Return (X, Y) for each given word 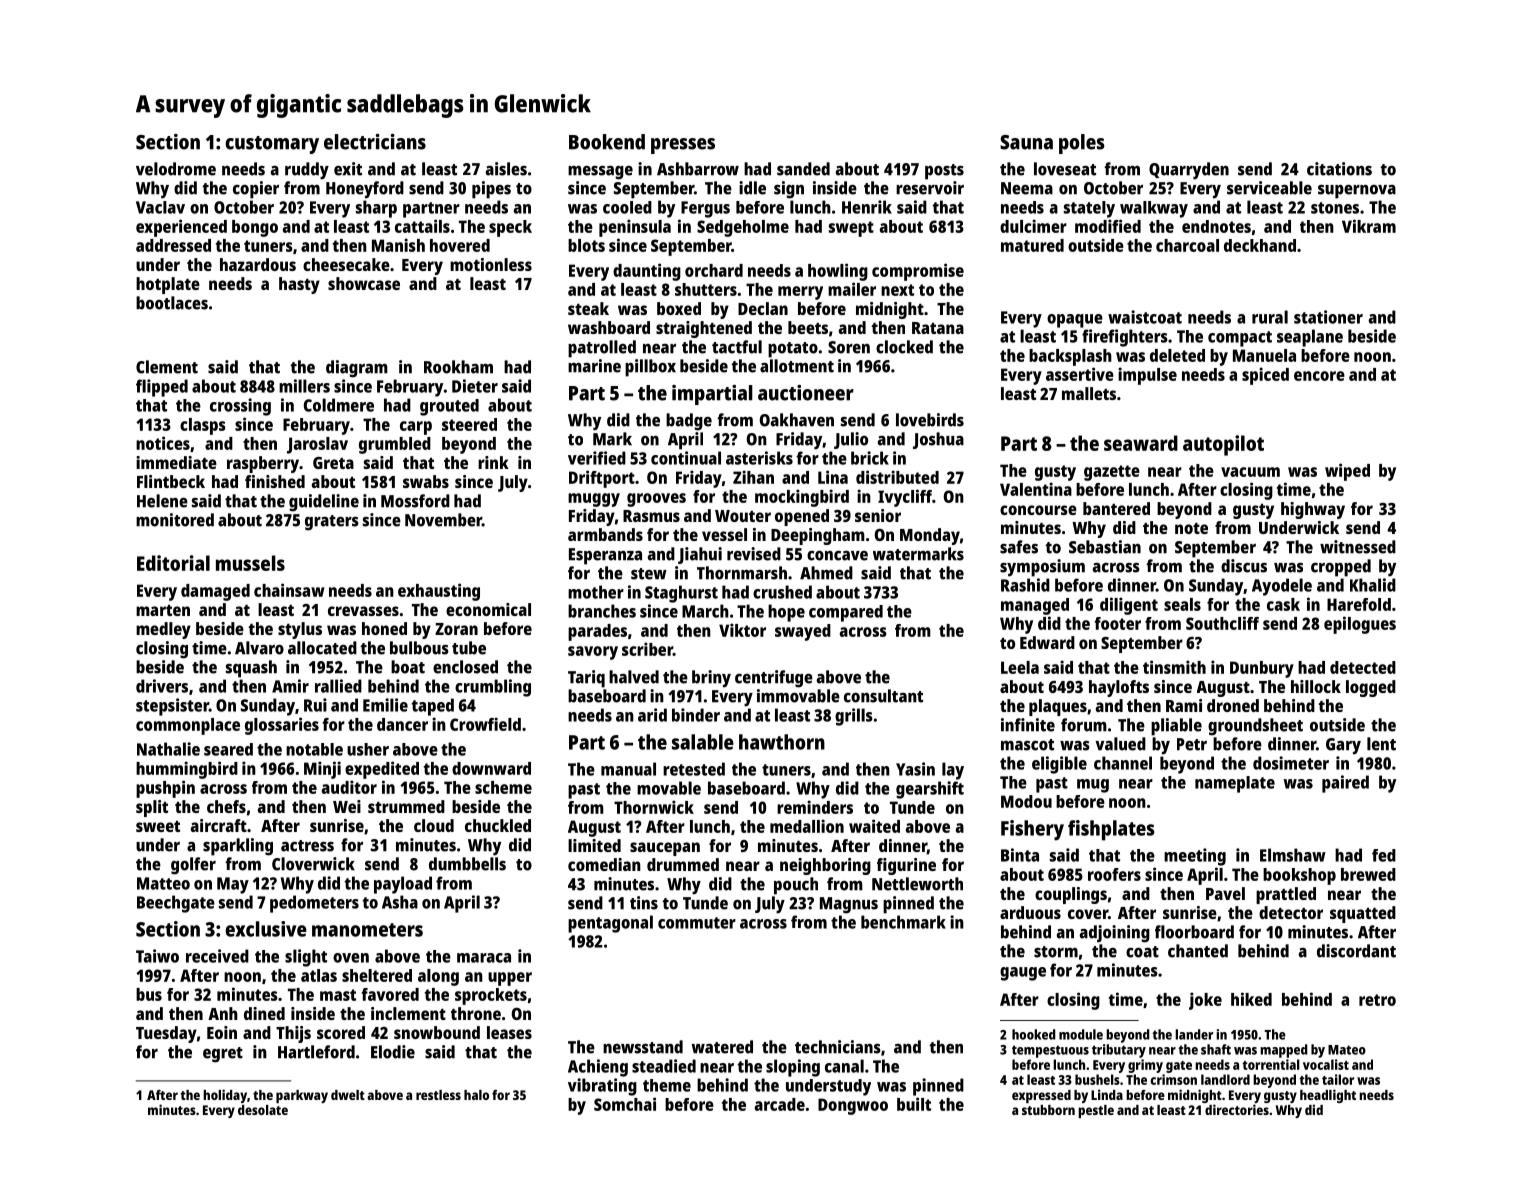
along (438, 977)
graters (332, 523)
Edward (1047, 642)
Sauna (1026, 142)
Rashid (1025, 585)
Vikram (1369, 226)
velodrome (176, 169)
